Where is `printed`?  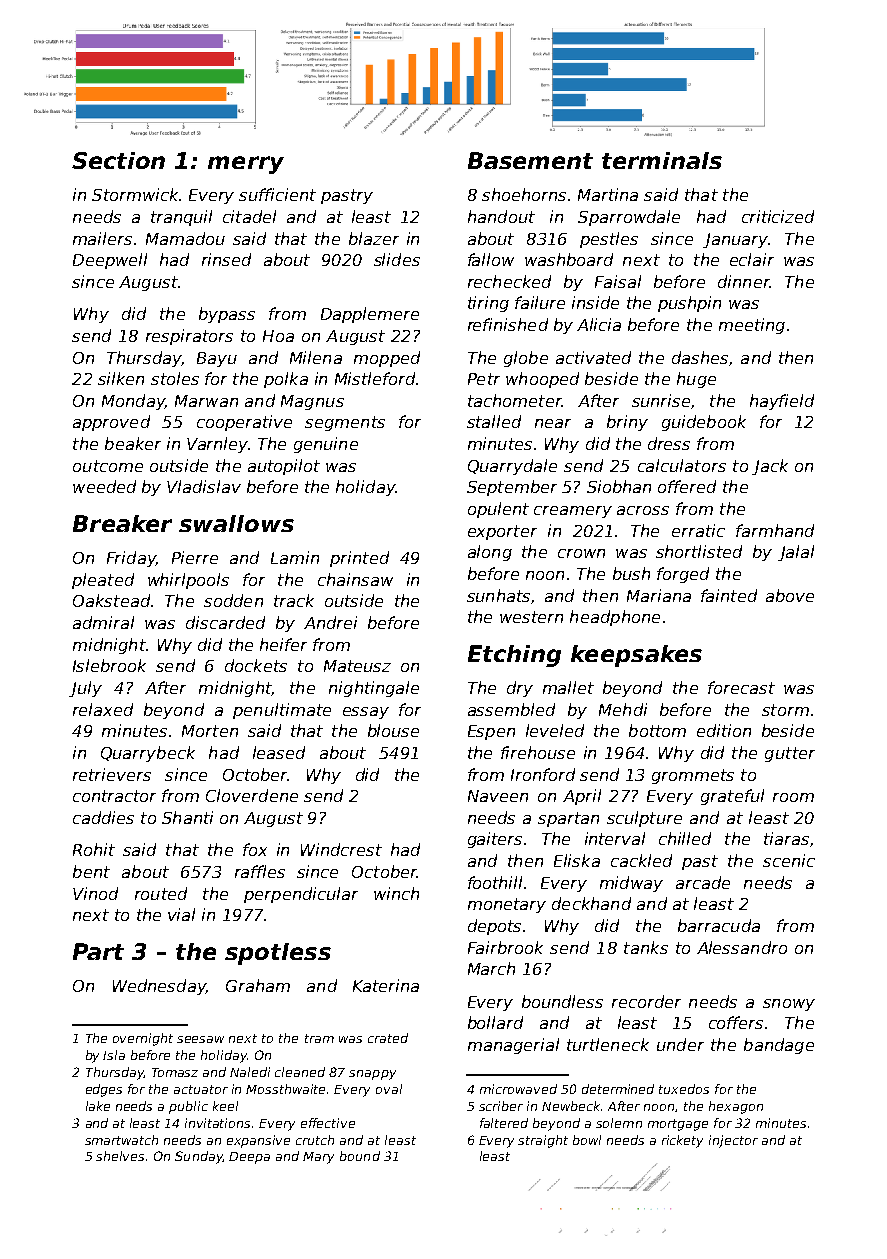 printed is located at coordinates (359, 559).
